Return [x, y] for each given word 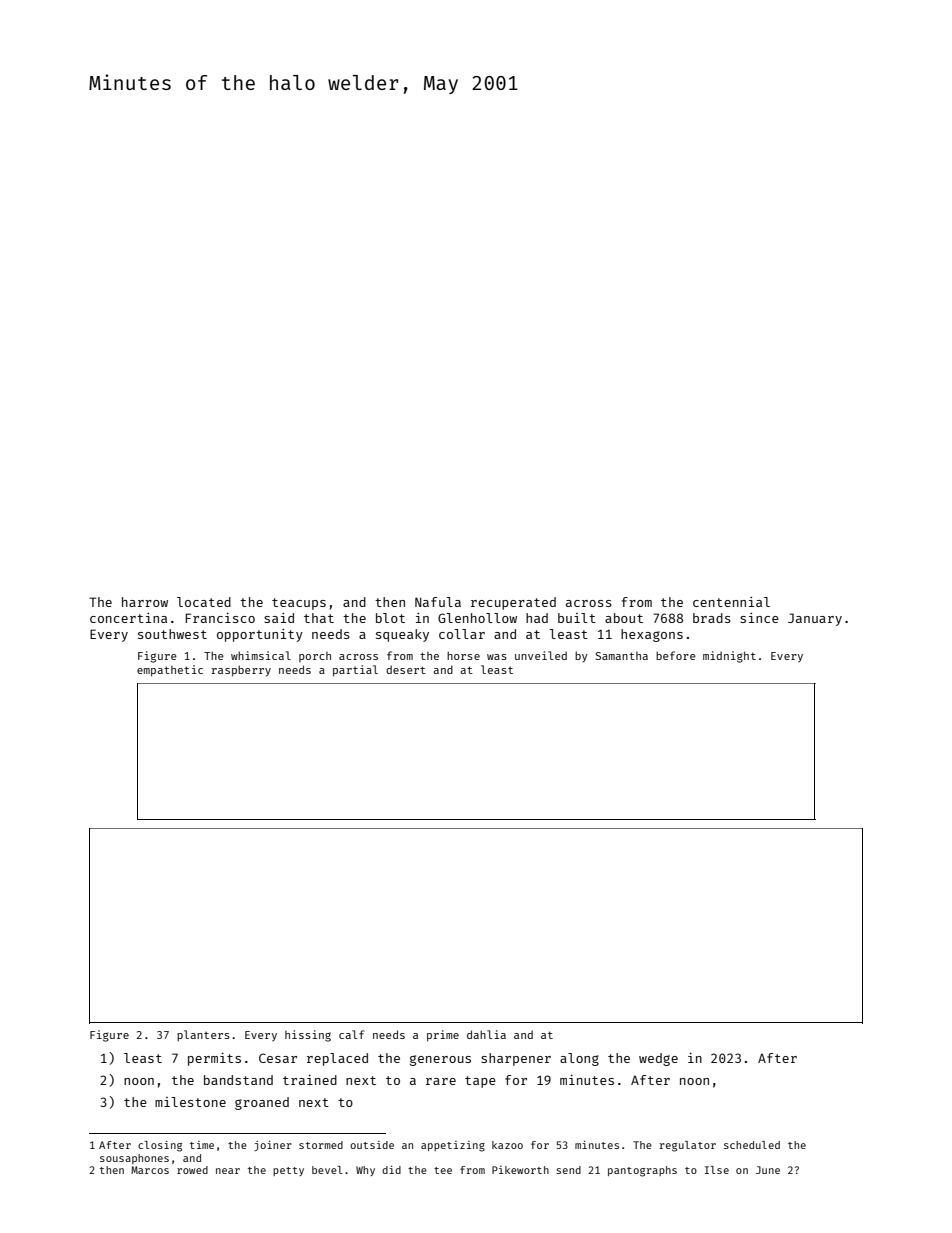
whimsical [261, 655]
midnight [729, 657]
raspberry [241, 671]
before [676, 655]
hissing [308, 1036]
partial [355, 671]
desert [406, 669]
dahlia [486, 1034]
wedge [658, 1059]
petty [288, 1171]
